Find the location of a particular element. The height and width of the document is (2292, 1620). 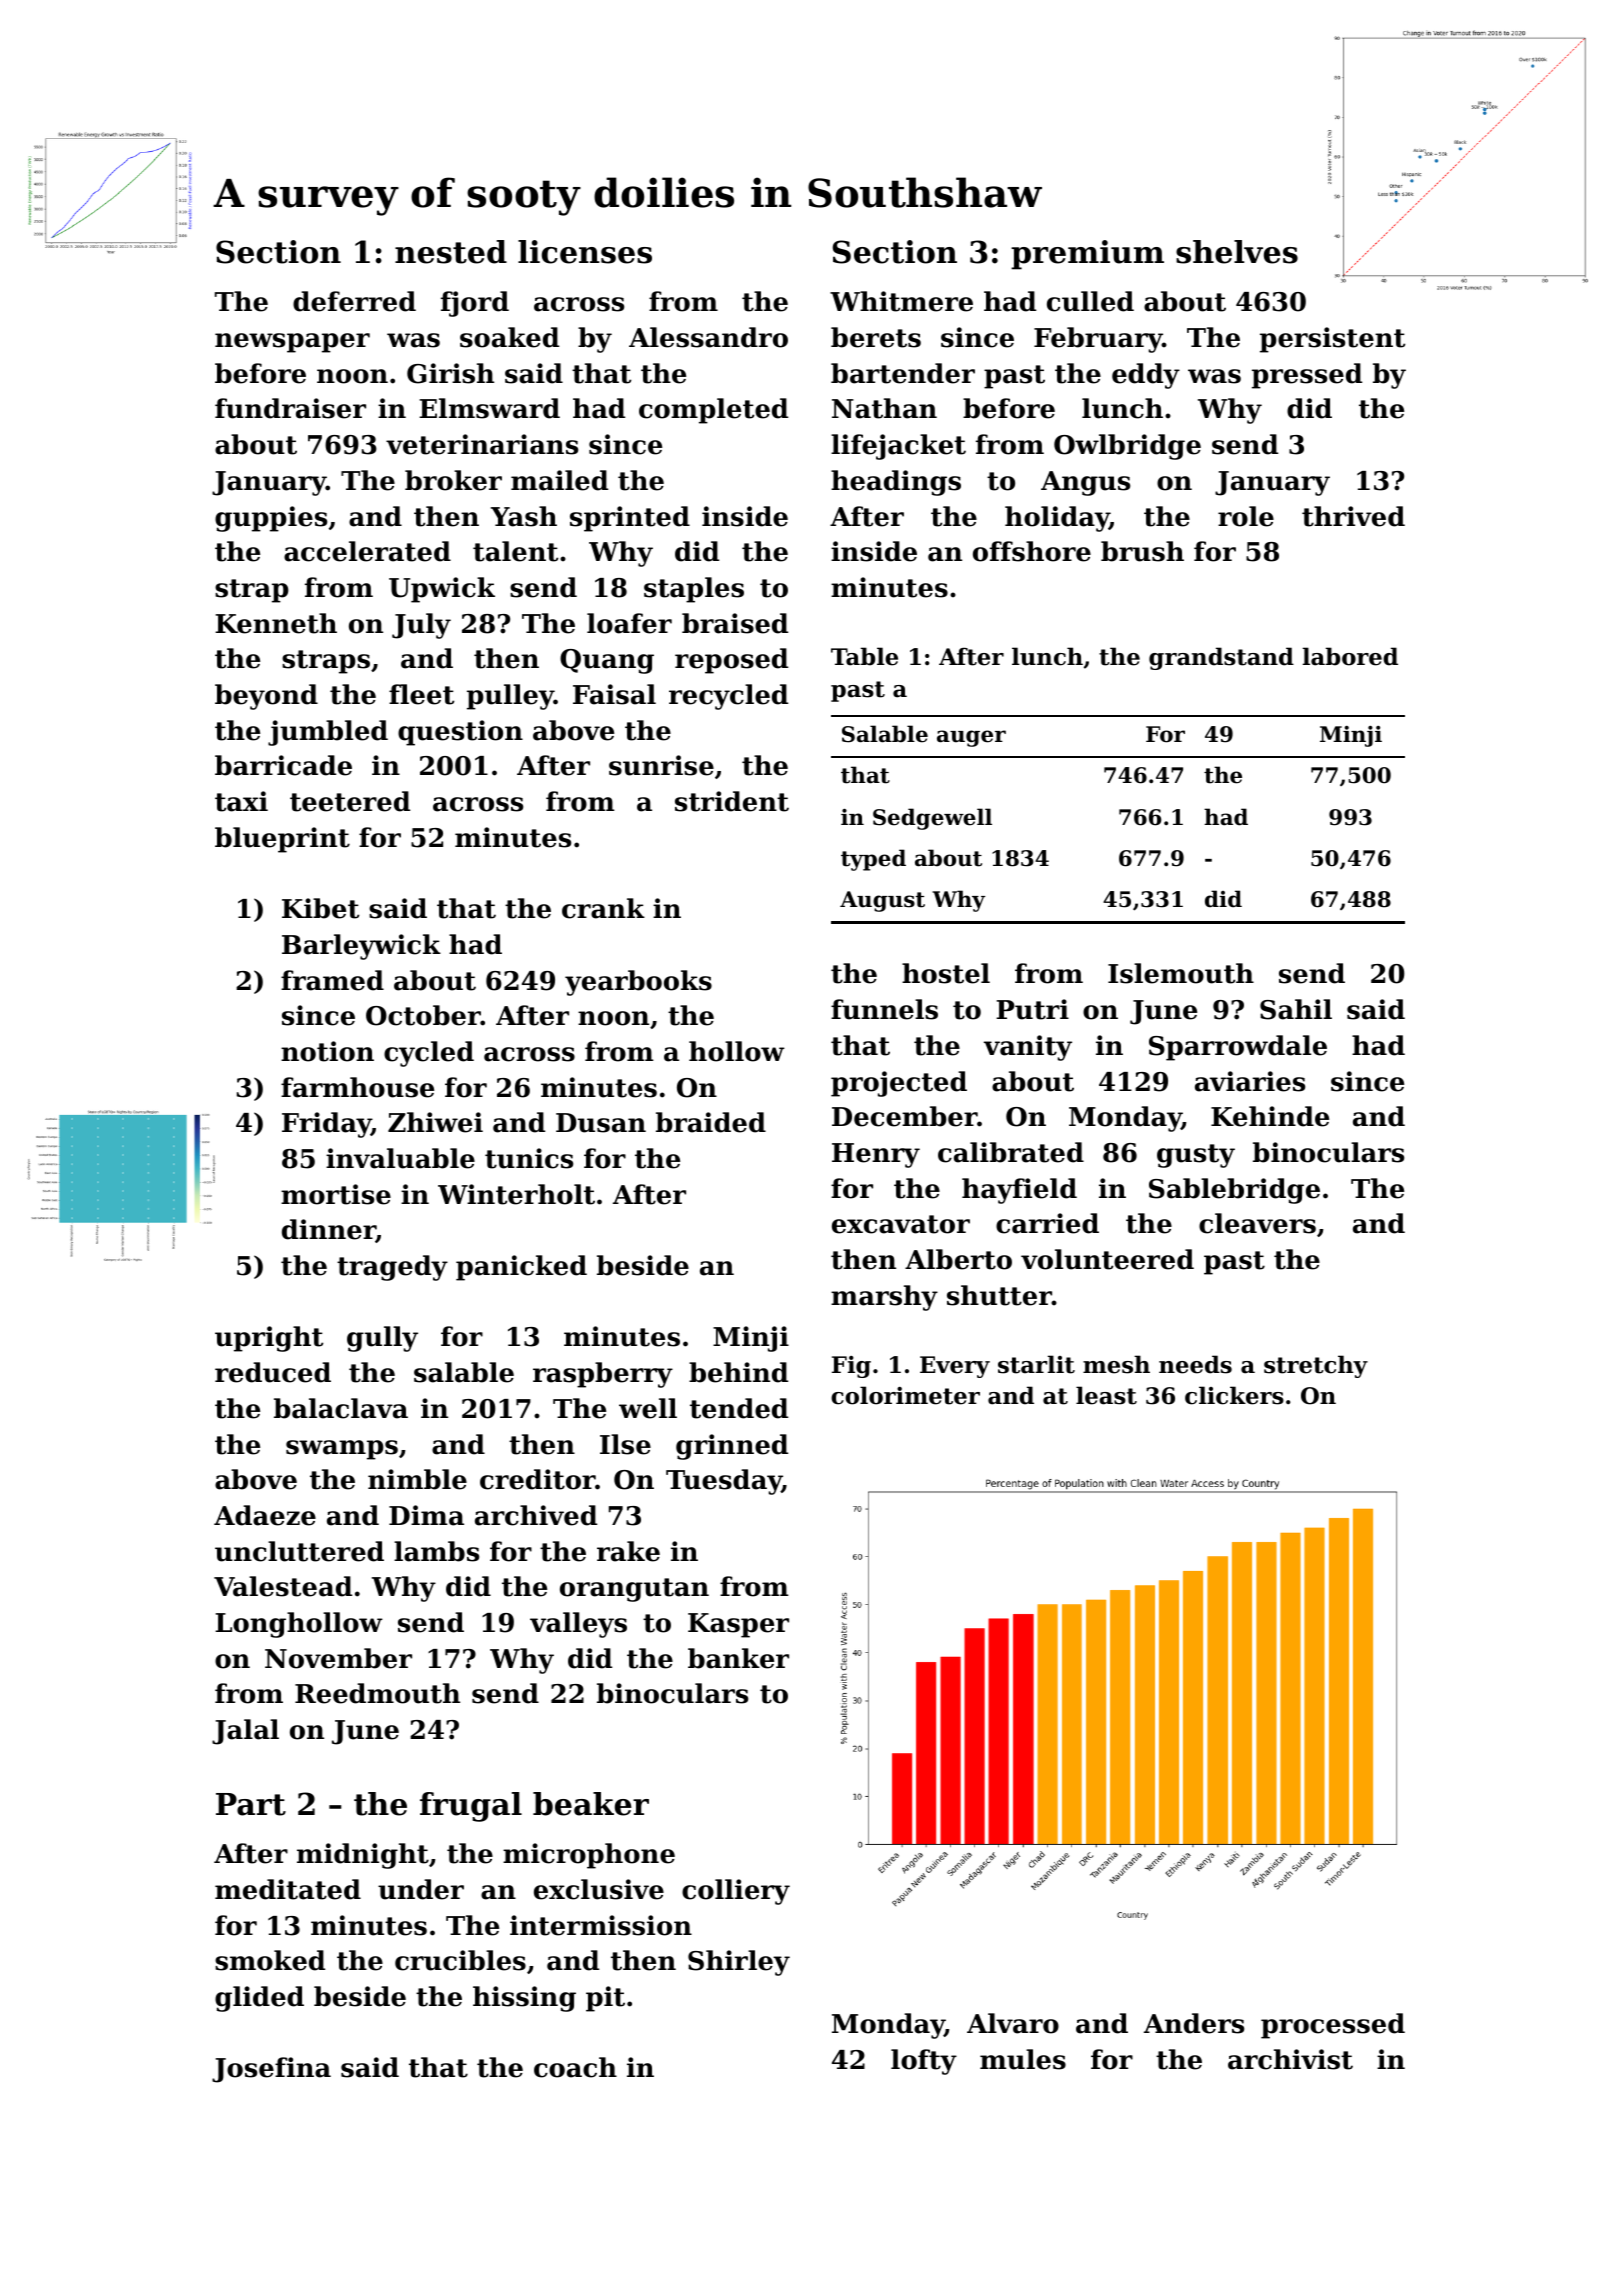

raspberry is located at coordinates (603, 1375).
